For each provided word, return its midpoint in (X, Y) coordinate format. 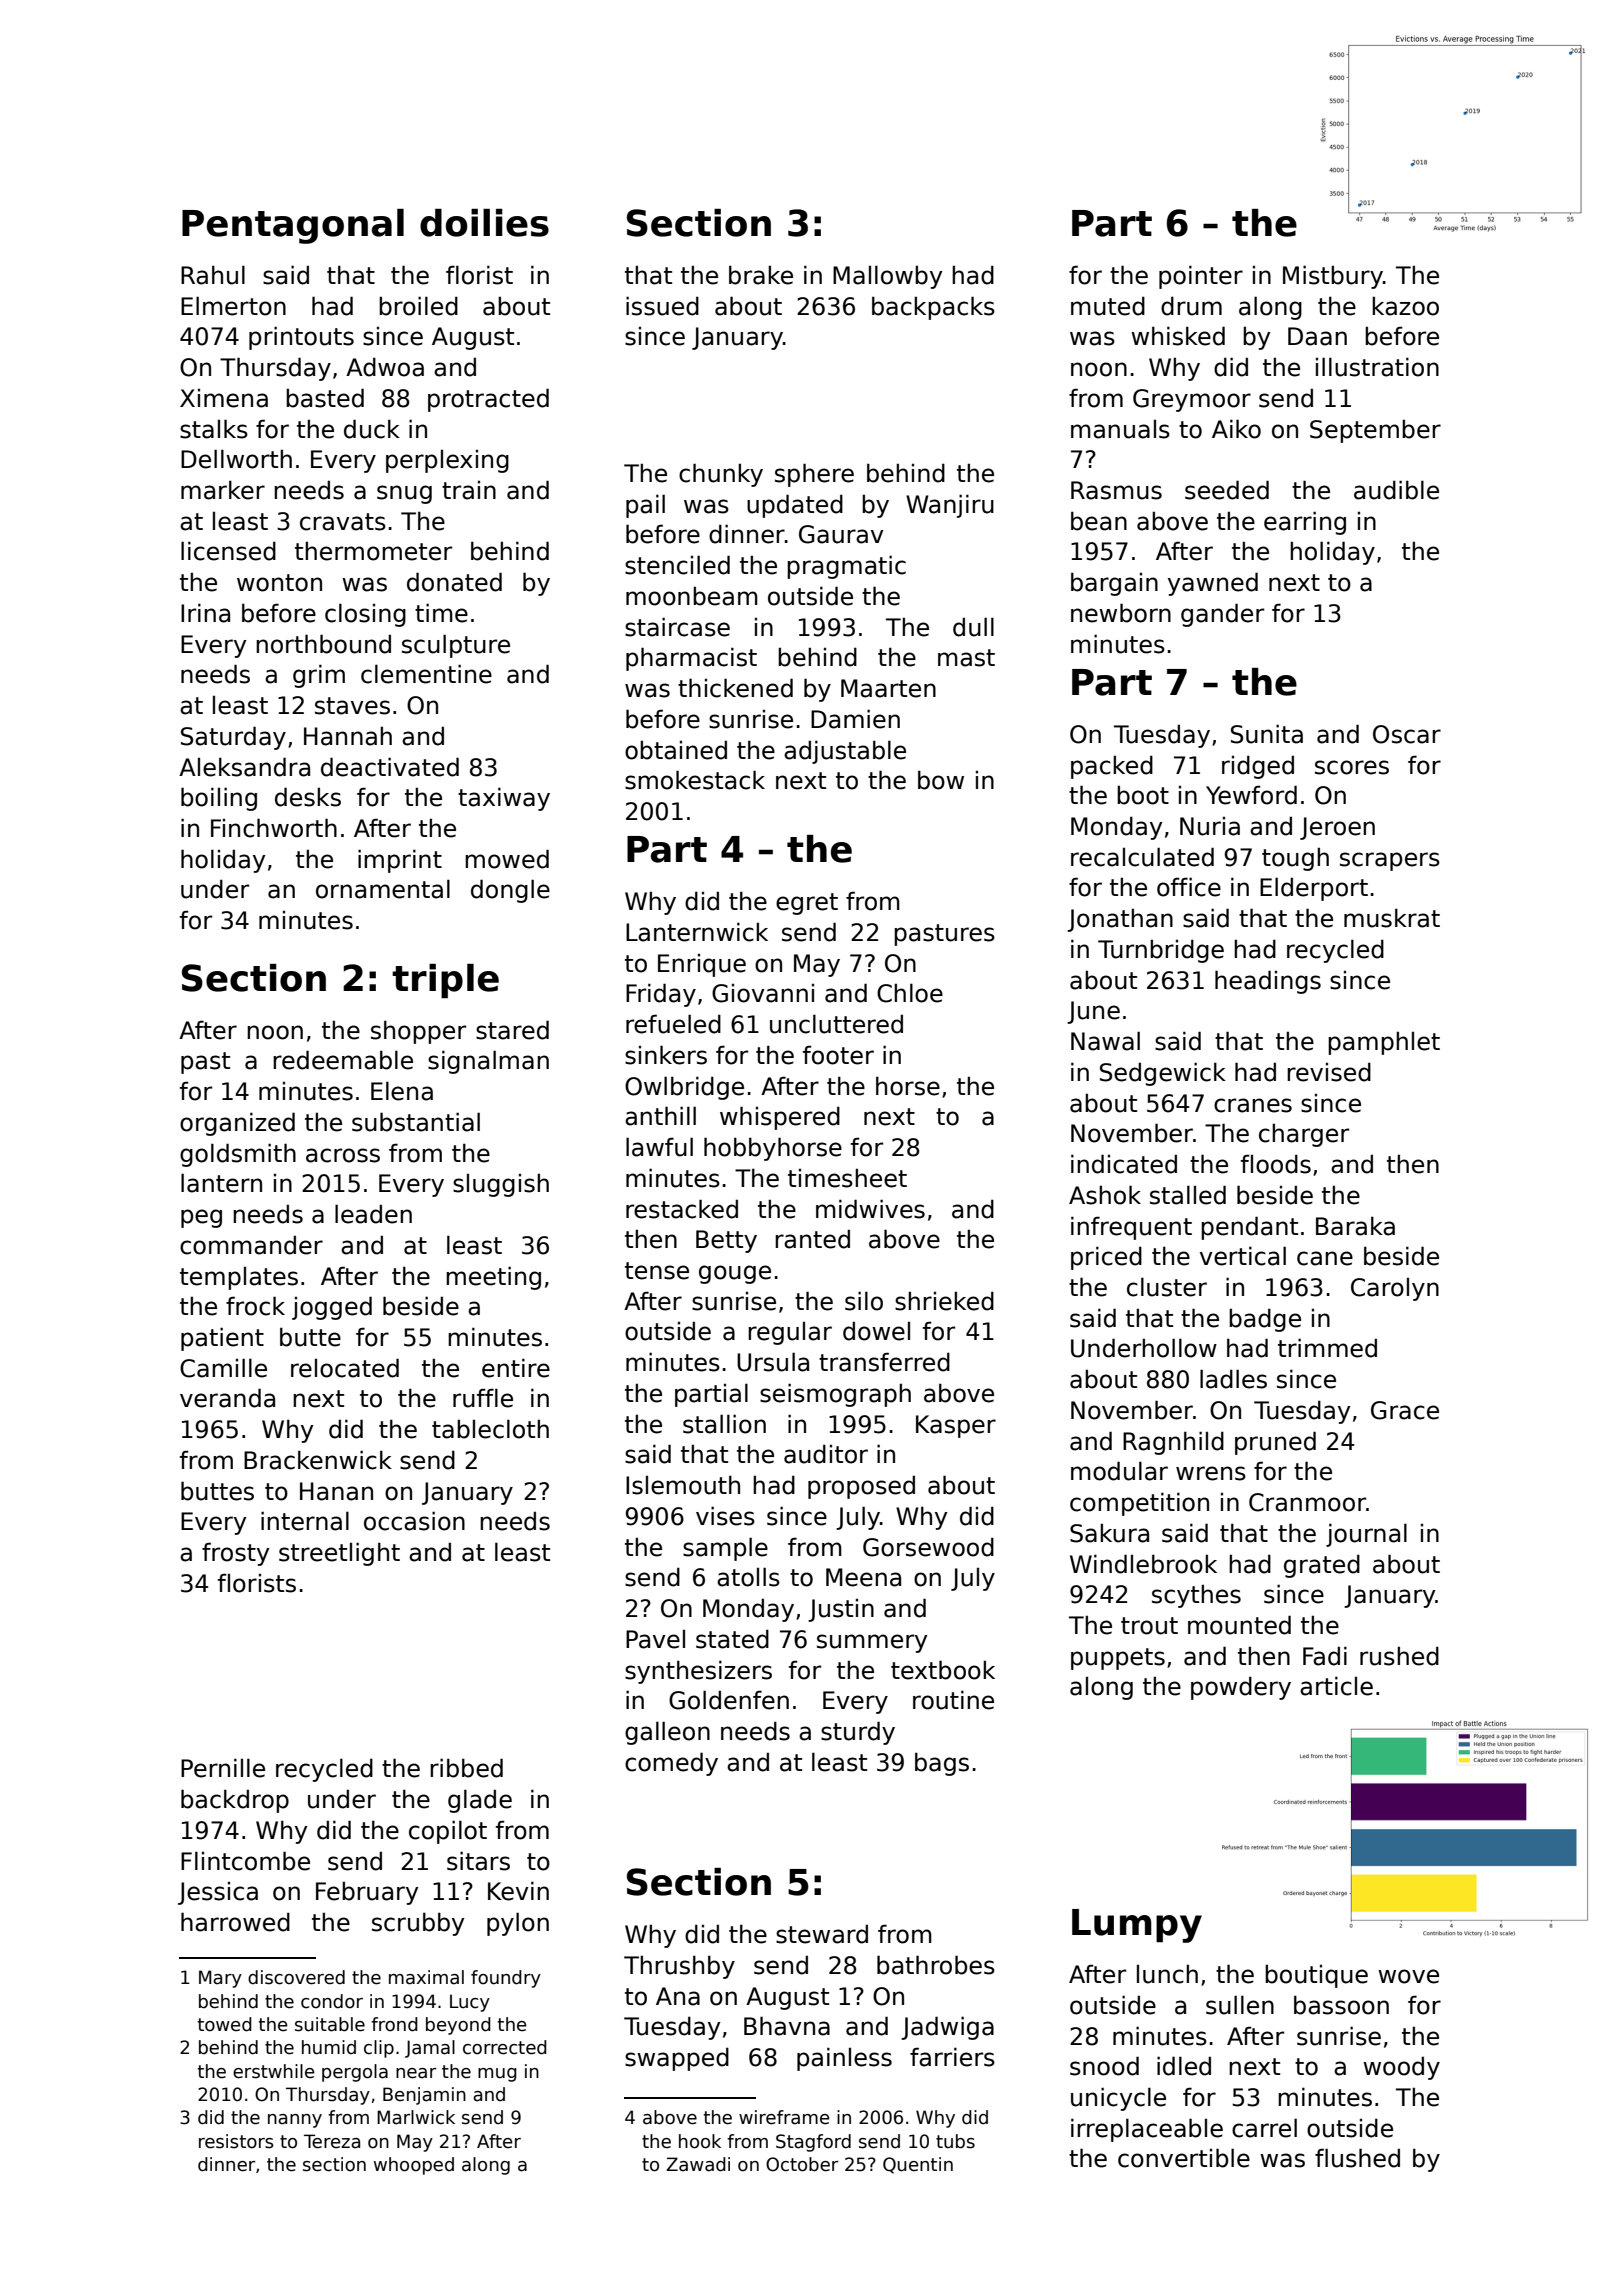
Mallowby (888, 277)
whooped (414, 2166)
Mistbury (1333, 277)
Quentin (918, 2165)
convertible (1184, 2158)
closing (365, 615)
